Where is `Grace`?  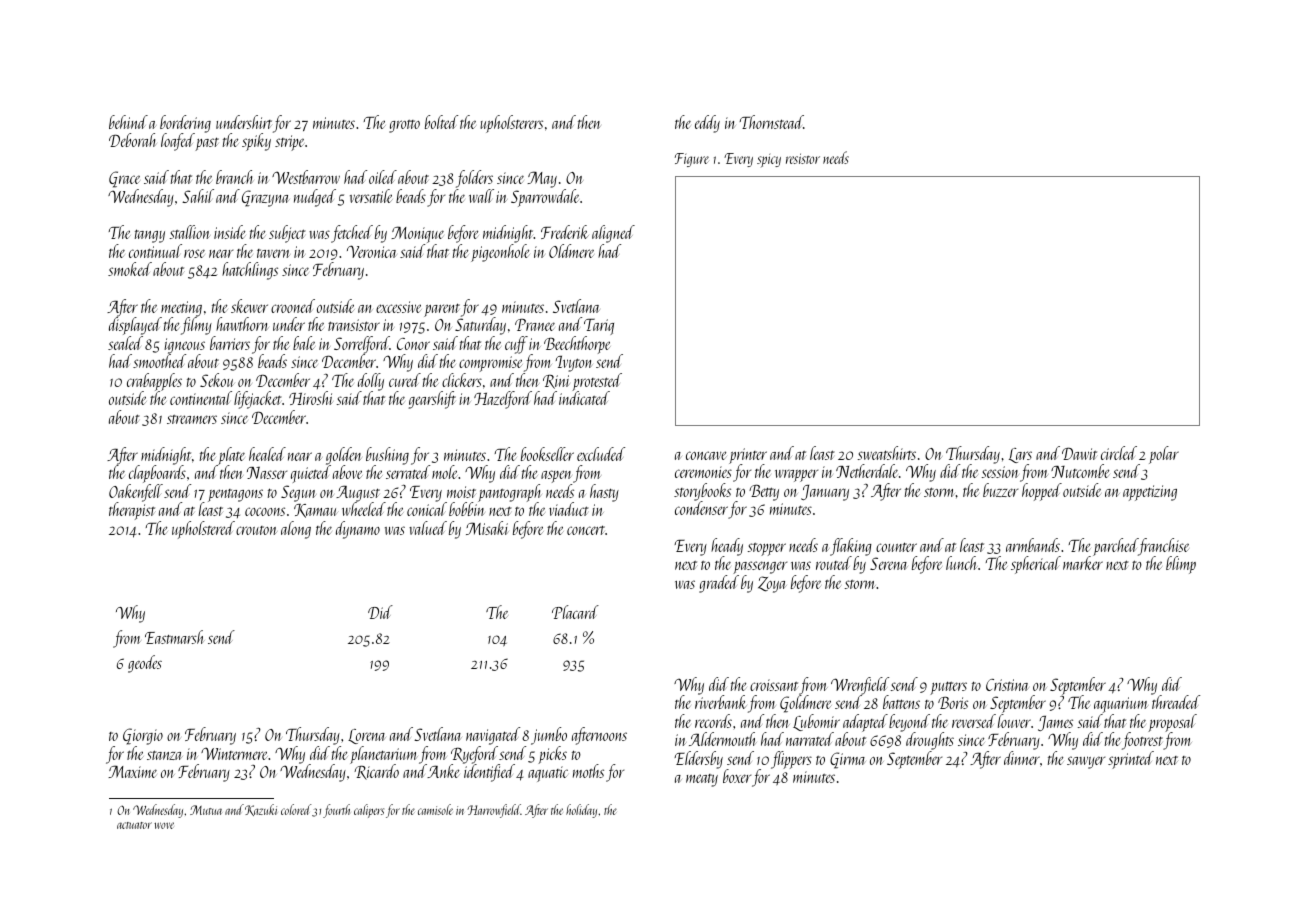 Grace is located at coordinates (124, 179).
